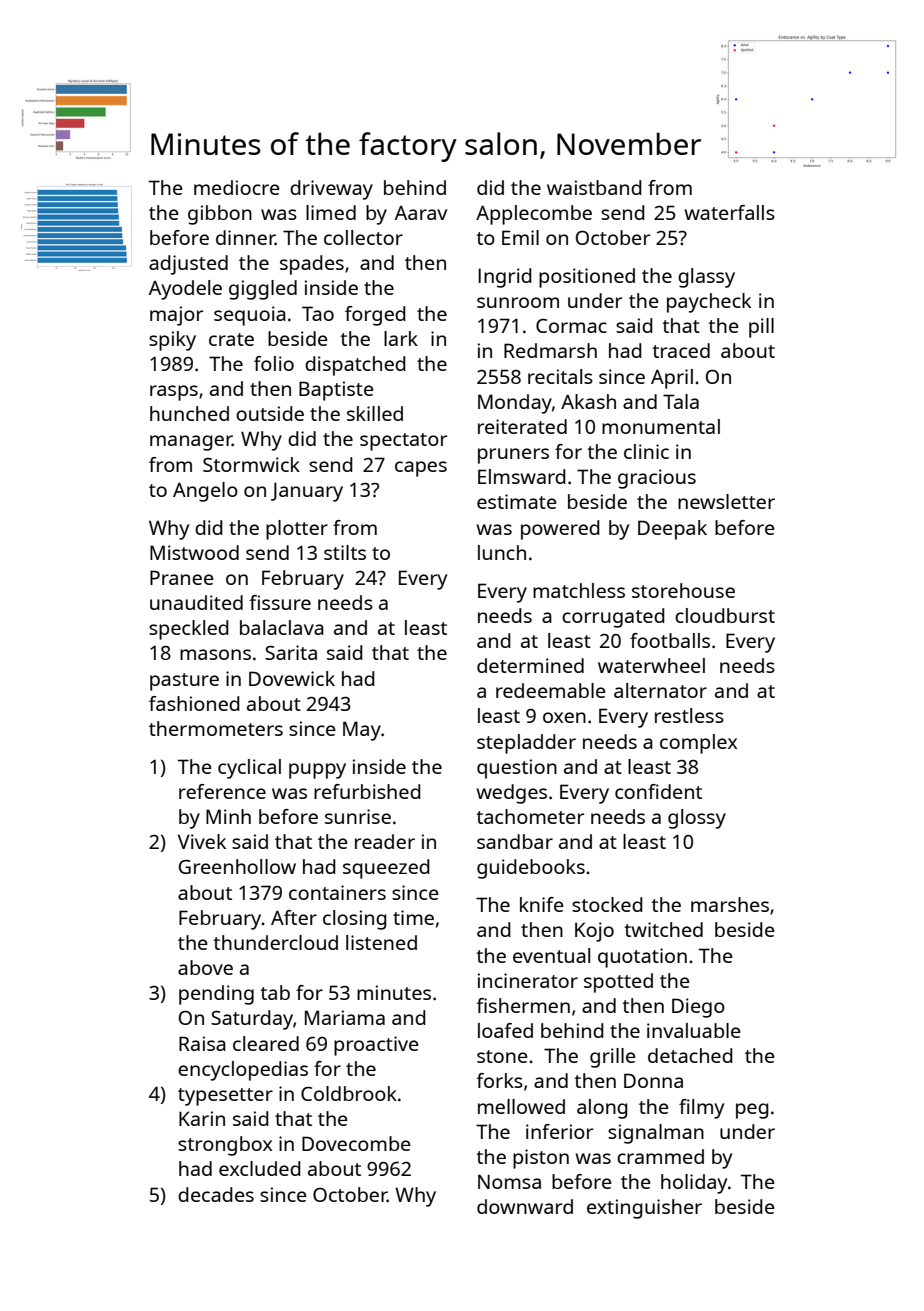 The width and height of the screenshot is (924, 1311). I want to click on waterfalls, so click(729, 212).
